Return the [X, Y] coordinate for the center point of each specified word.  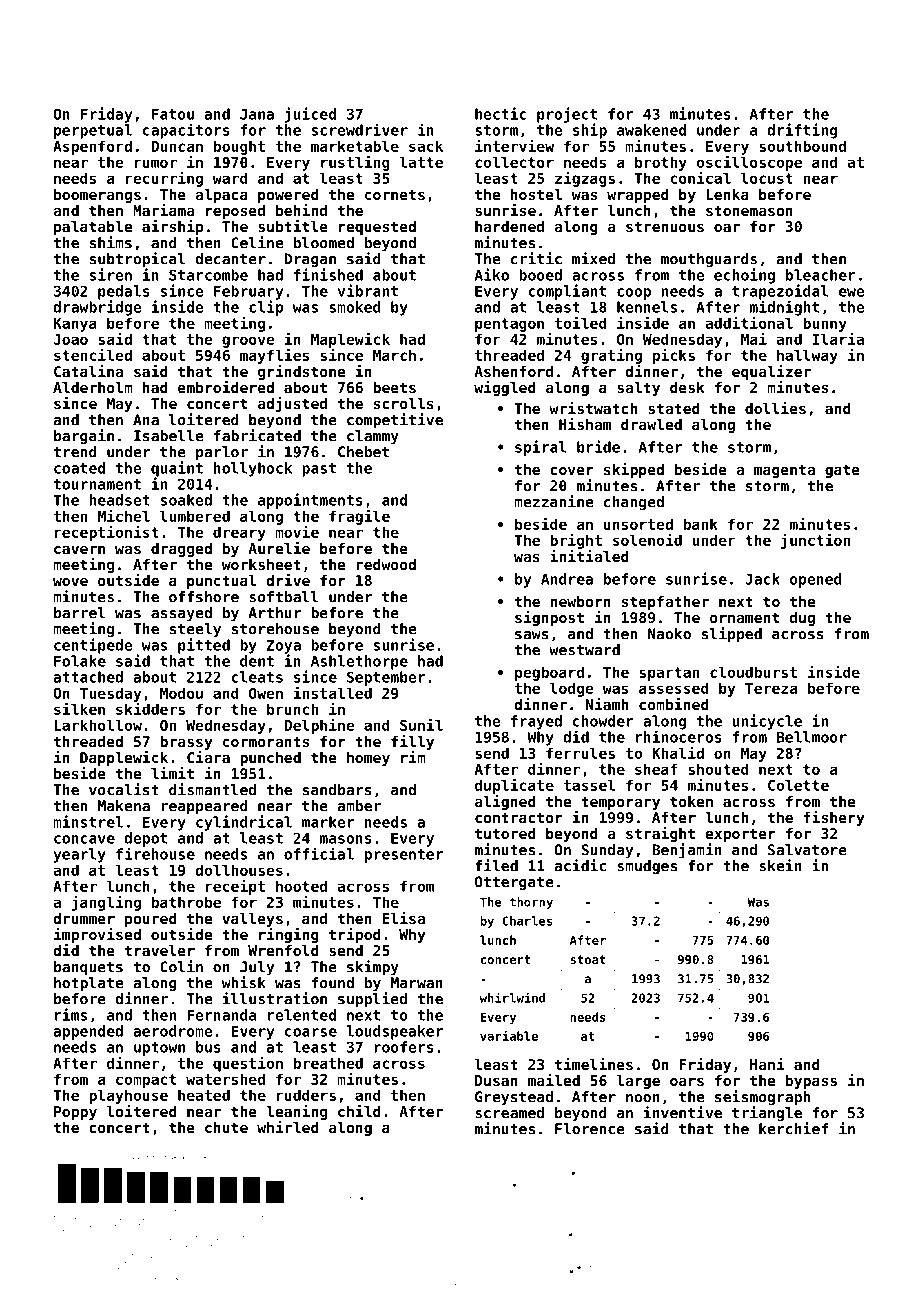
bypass [811, 1082]
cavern [79, 550]
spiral [541, 448]
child [359, 1111]
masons [346, 839]
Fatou [173, 114]
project [567, 115]
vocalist [124, 789]
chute [226, 1127]
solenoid [647, 540]
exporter [740, 835]
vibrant [368, 290]
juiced [310, 115]
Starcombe [208, 275]
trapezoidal [780, 292]
